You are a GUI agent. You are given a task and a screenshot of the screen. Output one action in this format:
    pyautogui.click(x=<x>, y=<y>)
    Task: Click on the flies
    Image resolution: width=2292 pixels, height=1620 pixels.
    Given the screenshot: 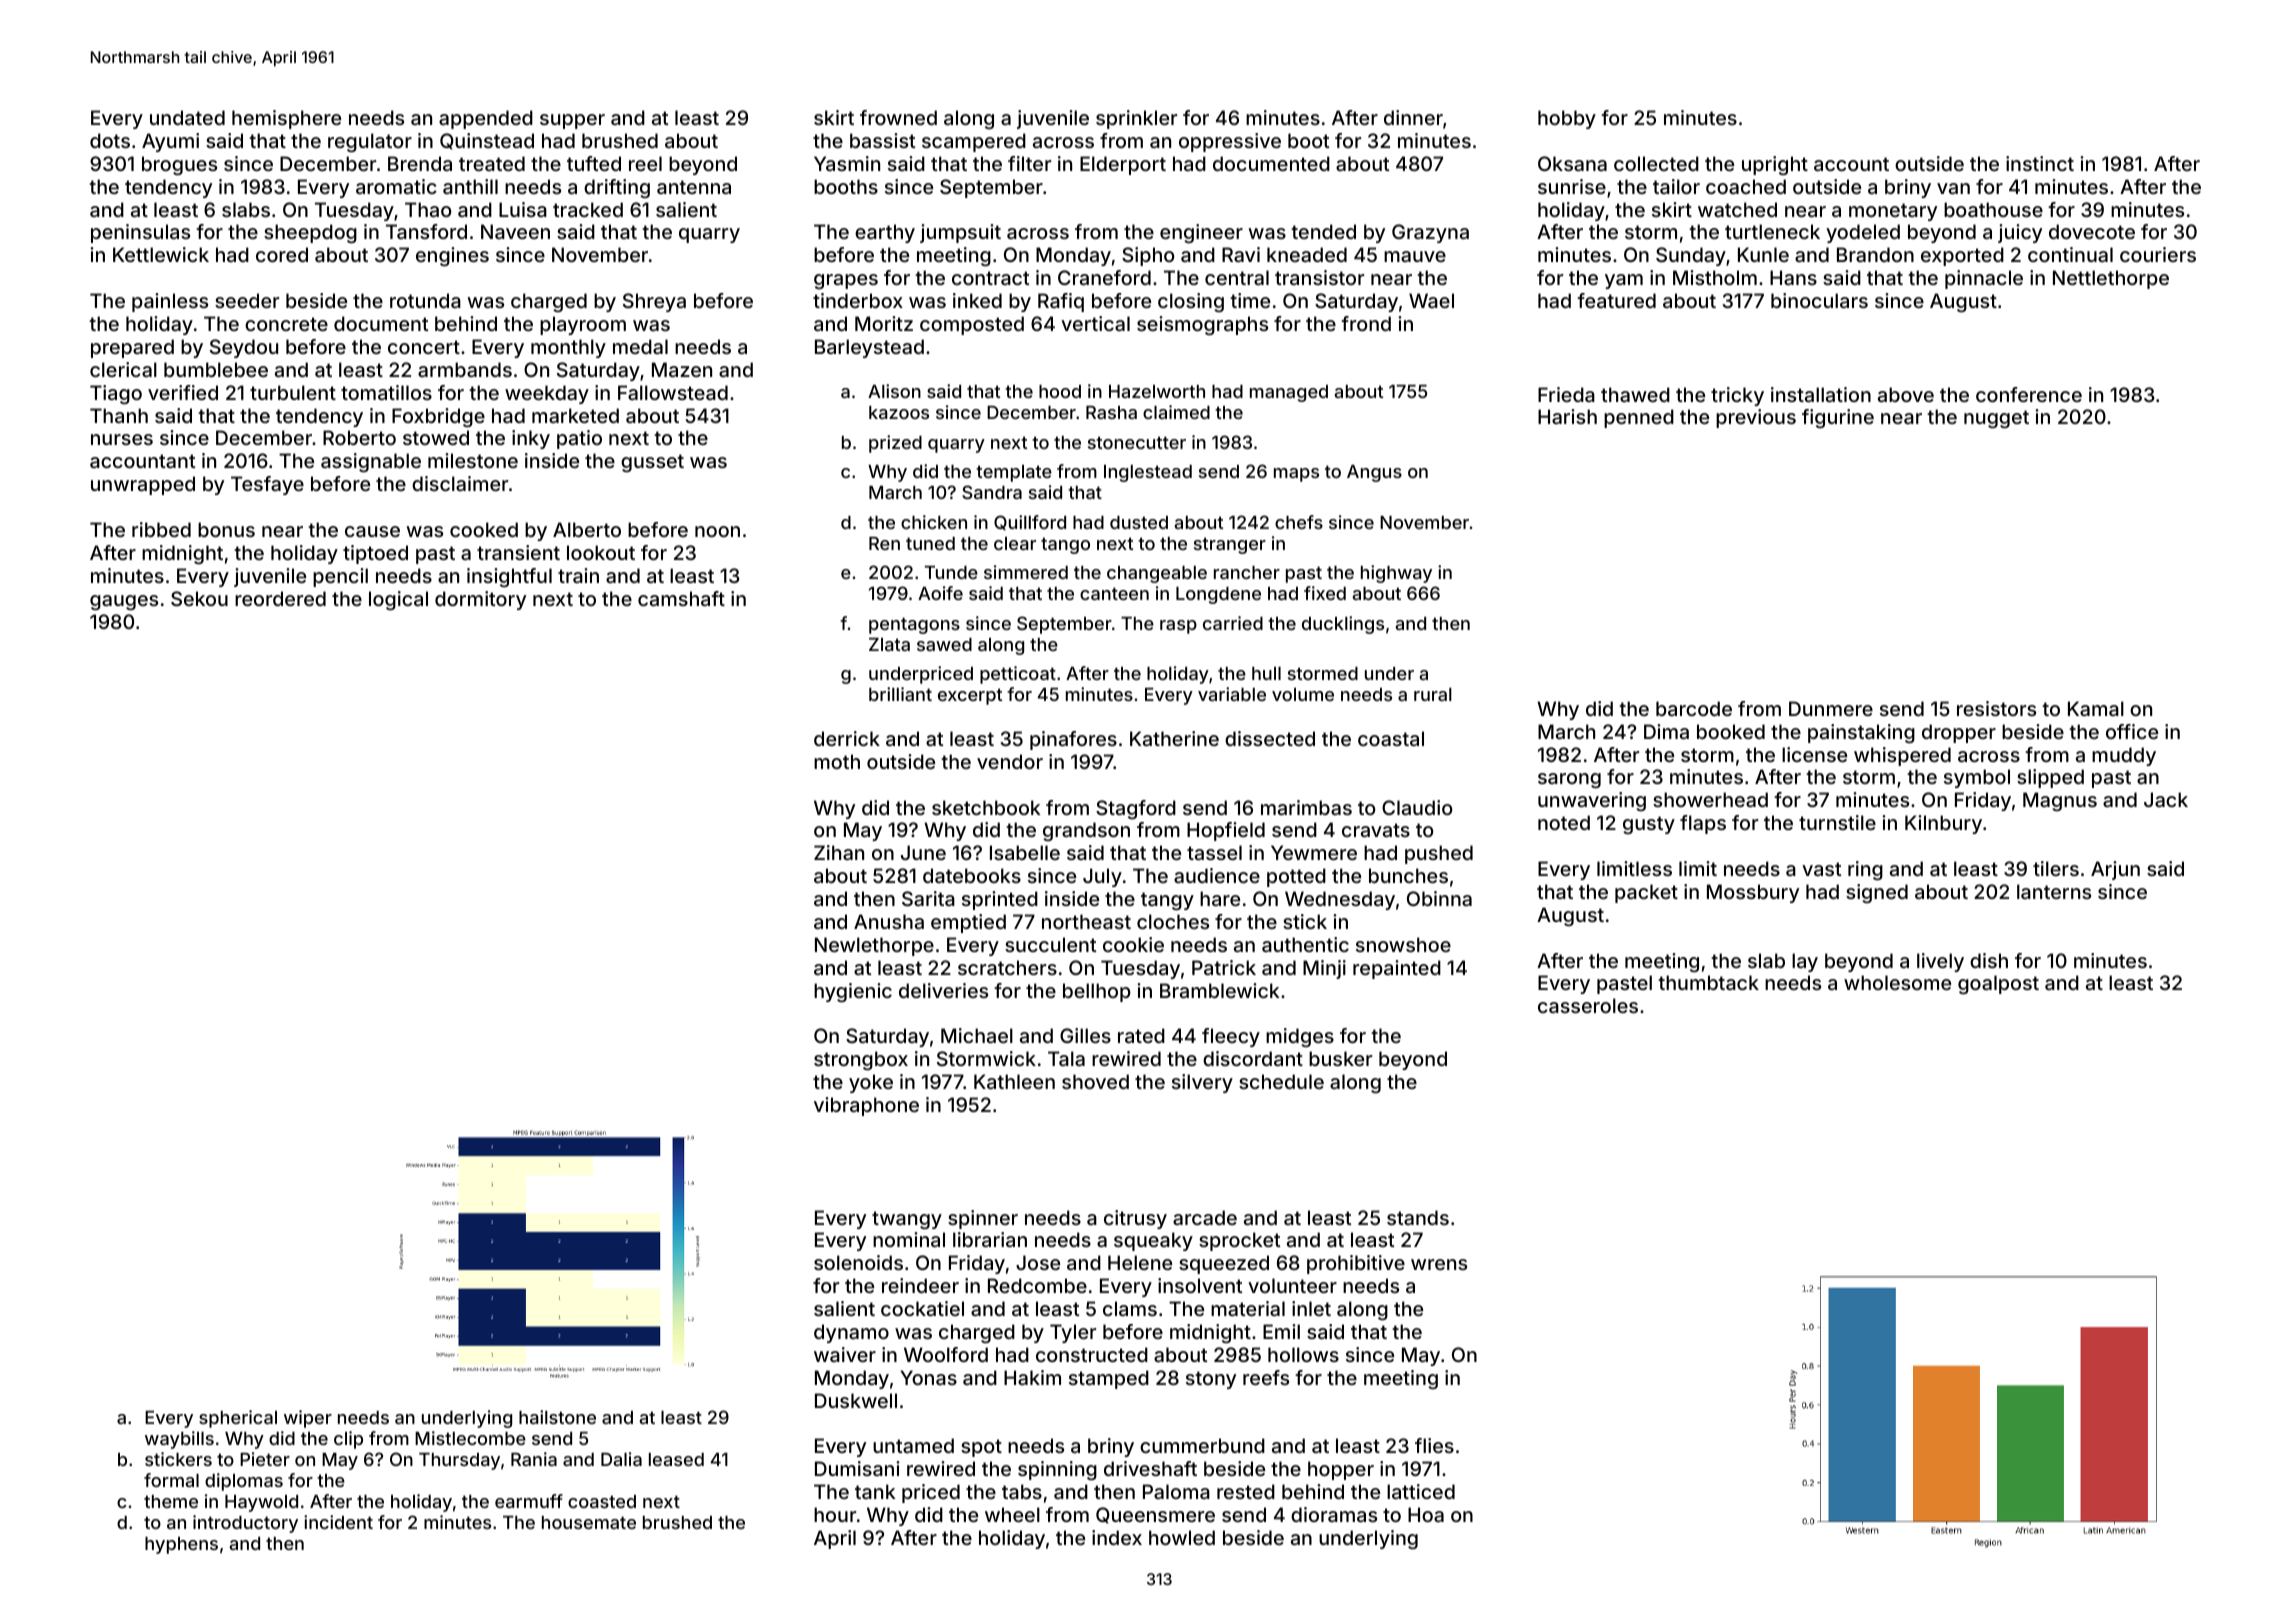 What is the action you would take?
    pyautogui.click(x=1434, y=1445)
